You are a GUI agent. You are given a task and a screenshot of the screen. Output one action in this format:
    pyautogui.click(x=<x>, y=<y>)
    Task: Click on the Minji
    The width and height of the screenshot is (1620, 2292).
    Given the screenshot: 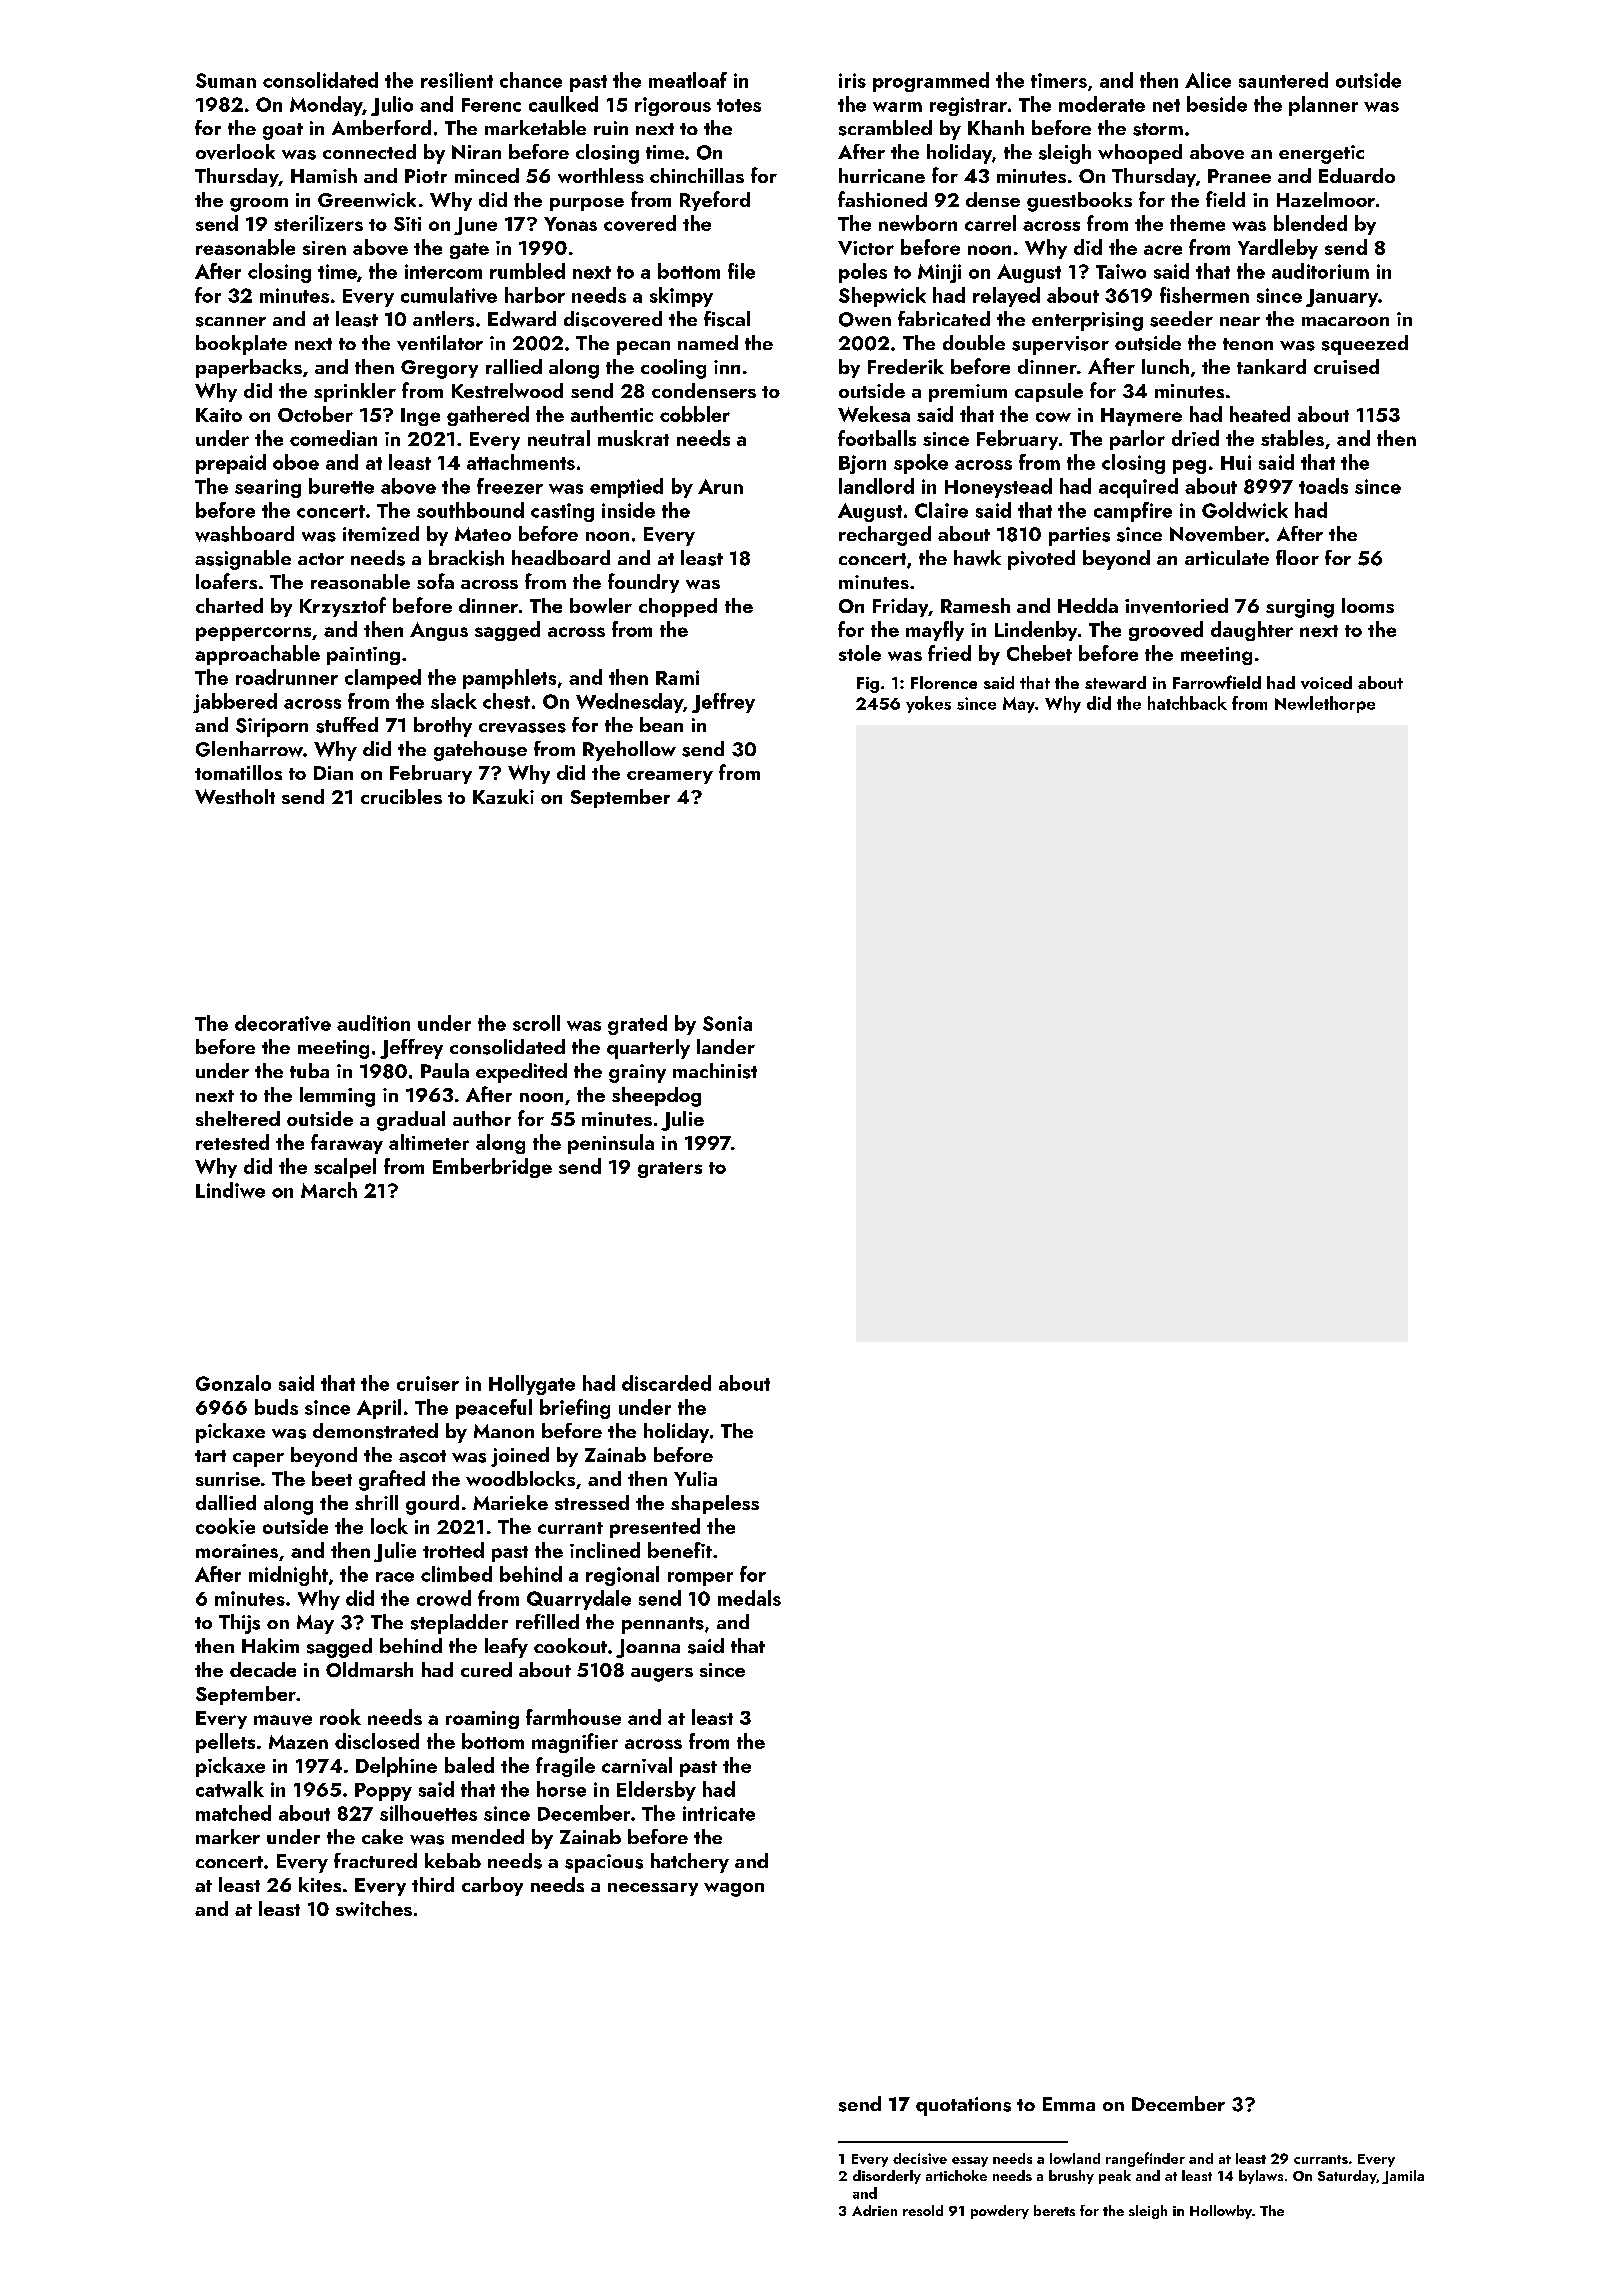 What is the action you would take?
    pyautogui.click(x=939, y=273)
